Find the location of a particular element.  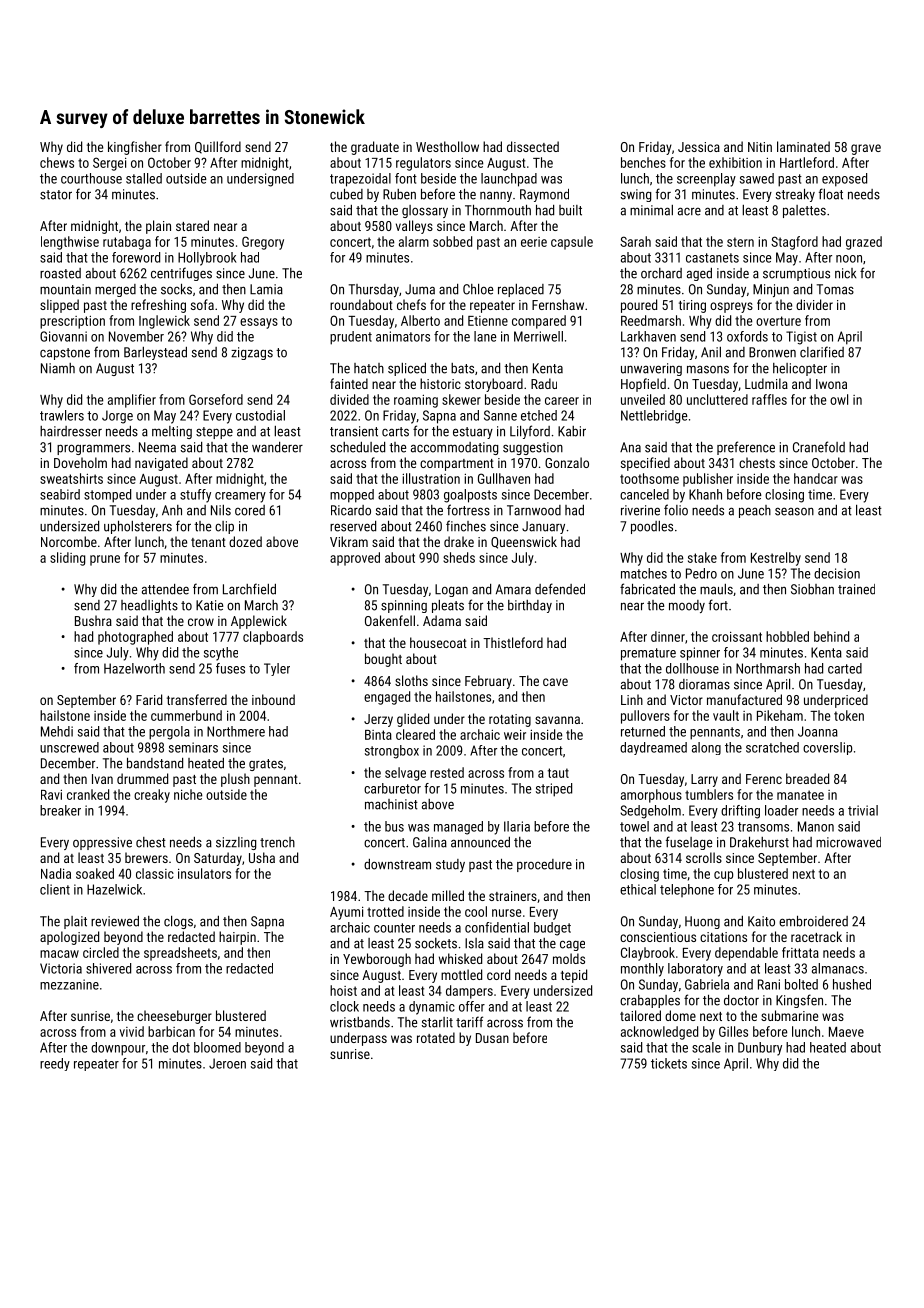

palettes is located at coordinates (804, 211).
